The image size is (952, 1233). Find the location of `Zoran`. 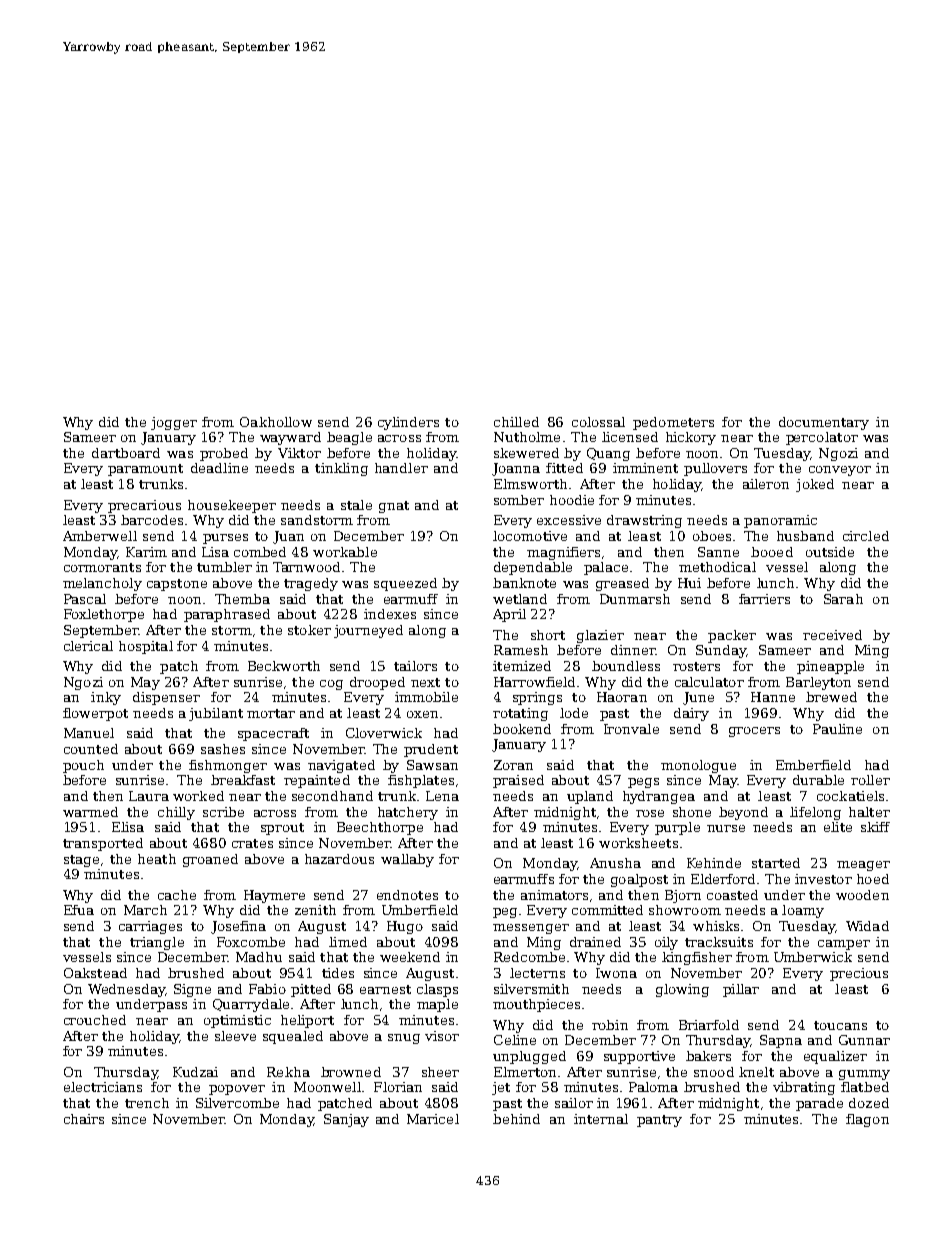

Zoran is located at coordinates (513, 765).
